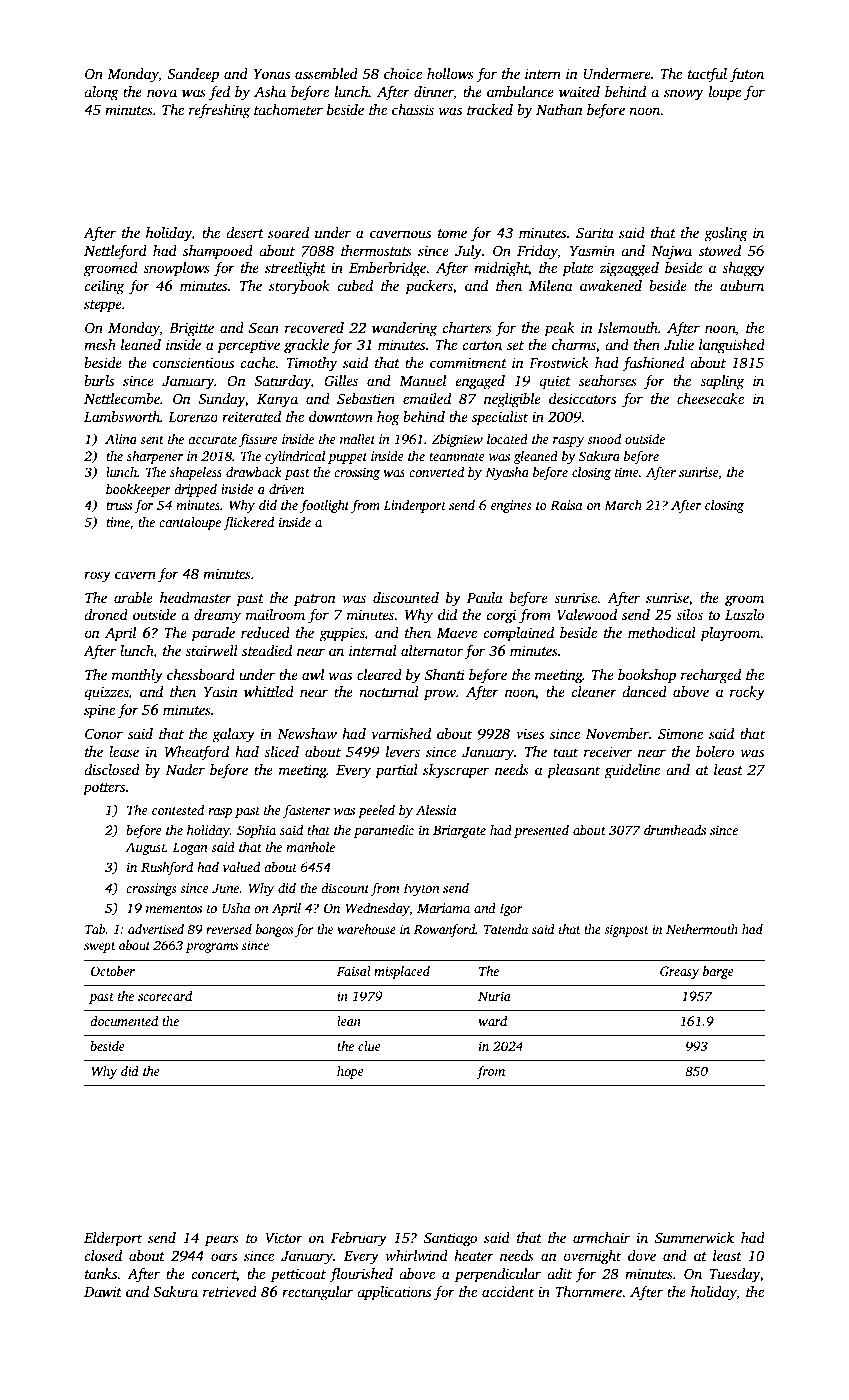 The height and width of the document is (1400, 849). What do you see at coordinates (662, 632) in the document?
I see `methodical` at bounding box center [662, 632].
